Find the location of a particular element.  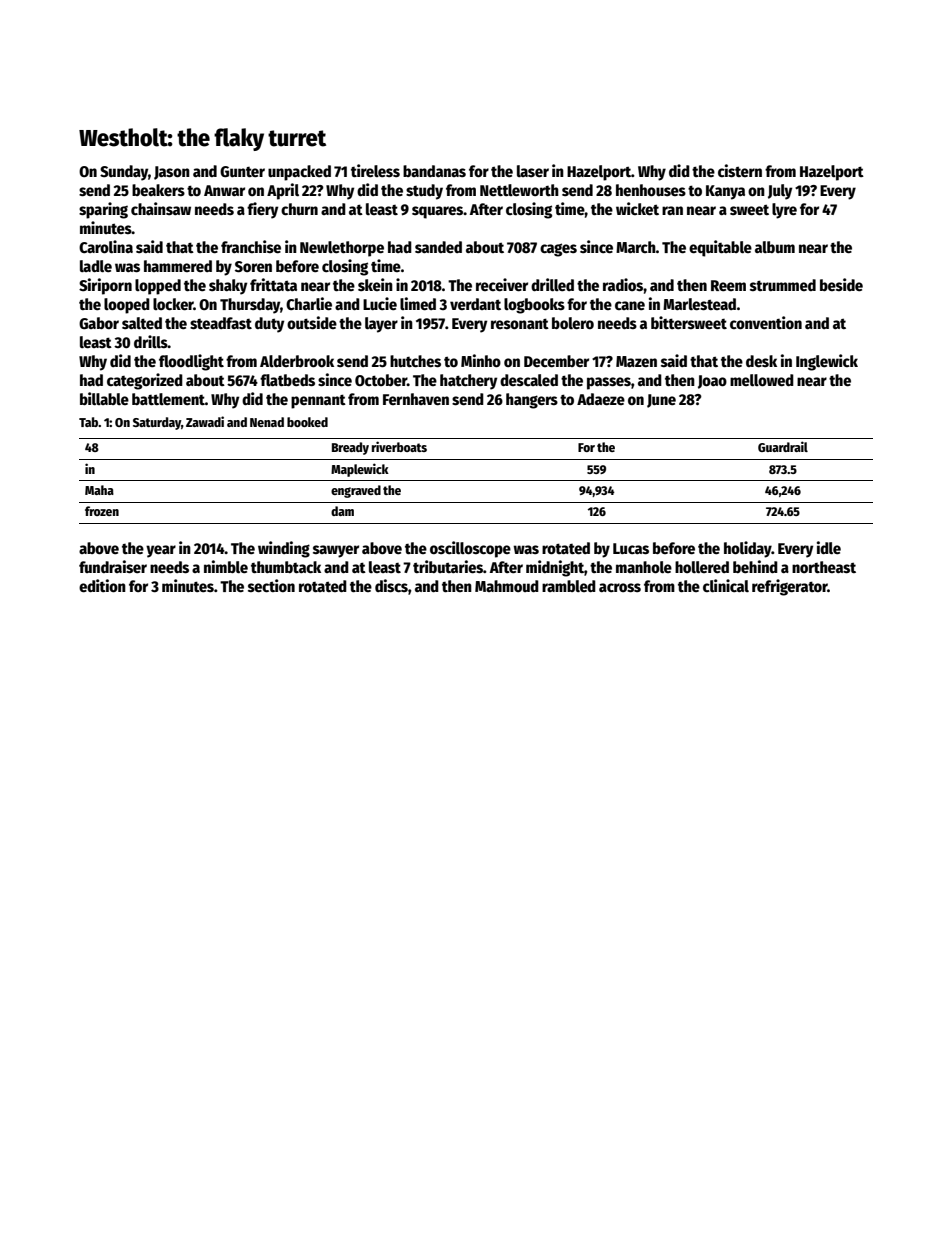

shaky is located at coordinates (228, 287).
